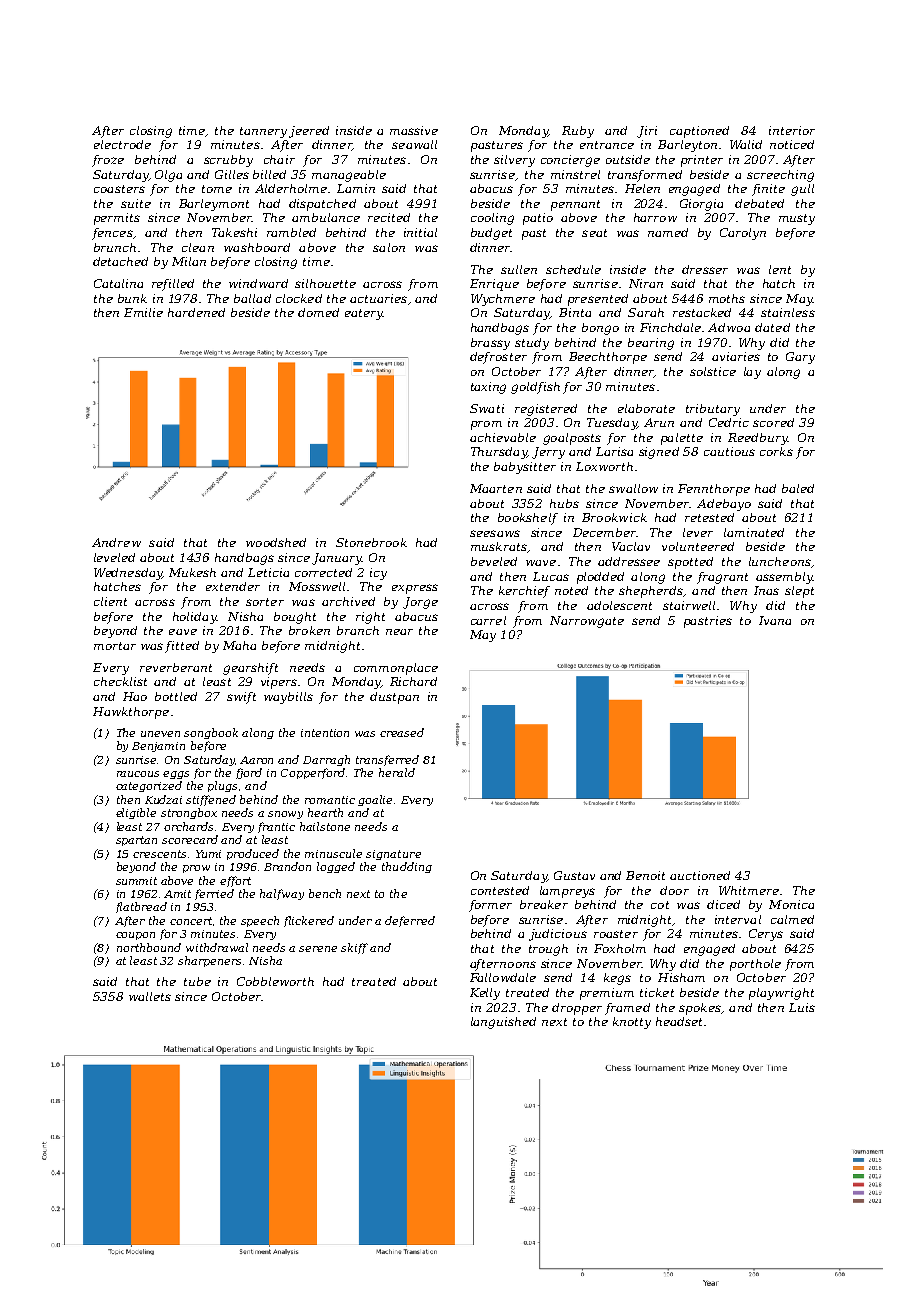  I want to click on massive, so click(414, 130).
